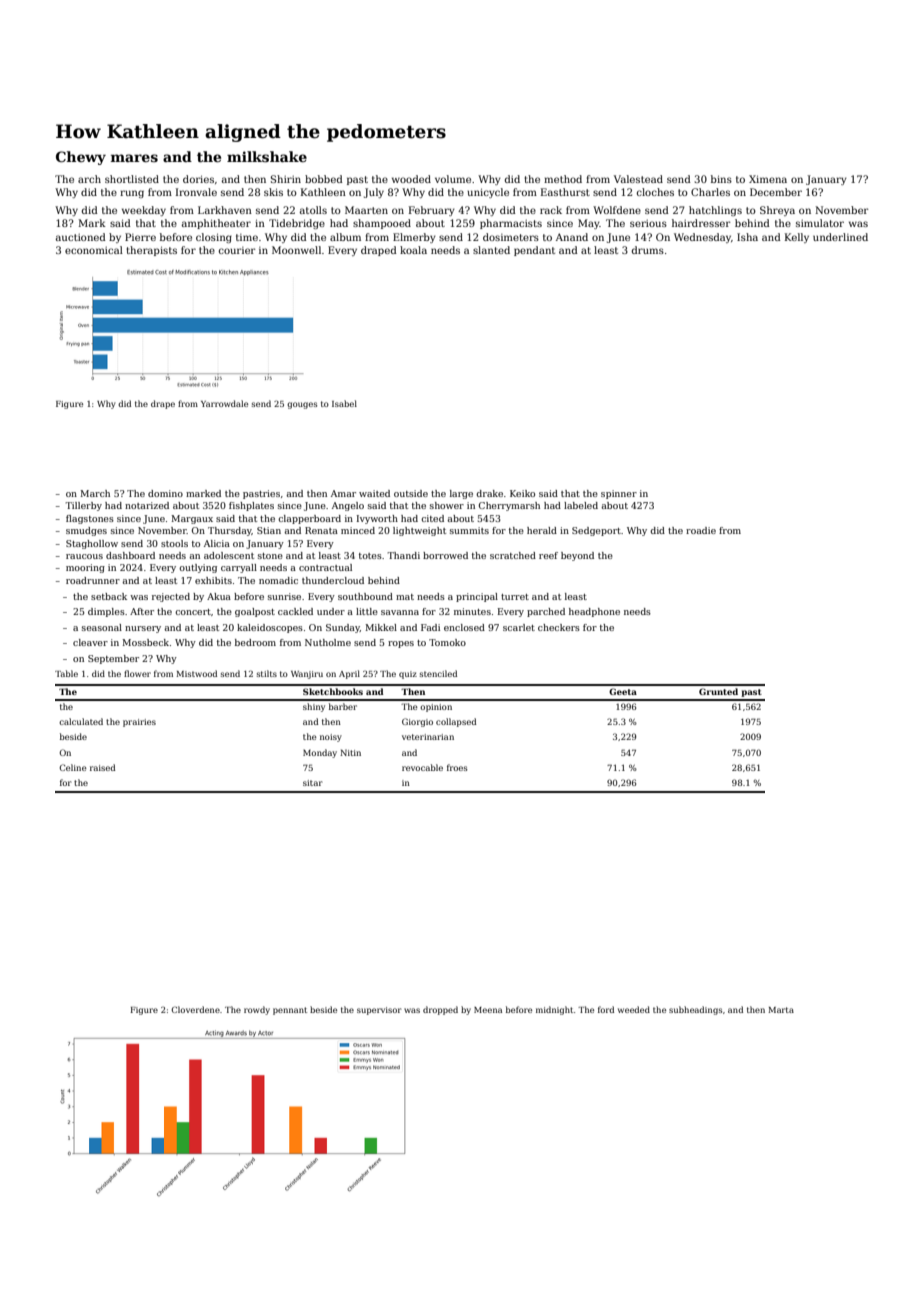 This screenshot has height=1308, width=924. I want to click on fishplates, so click(251, 506).
